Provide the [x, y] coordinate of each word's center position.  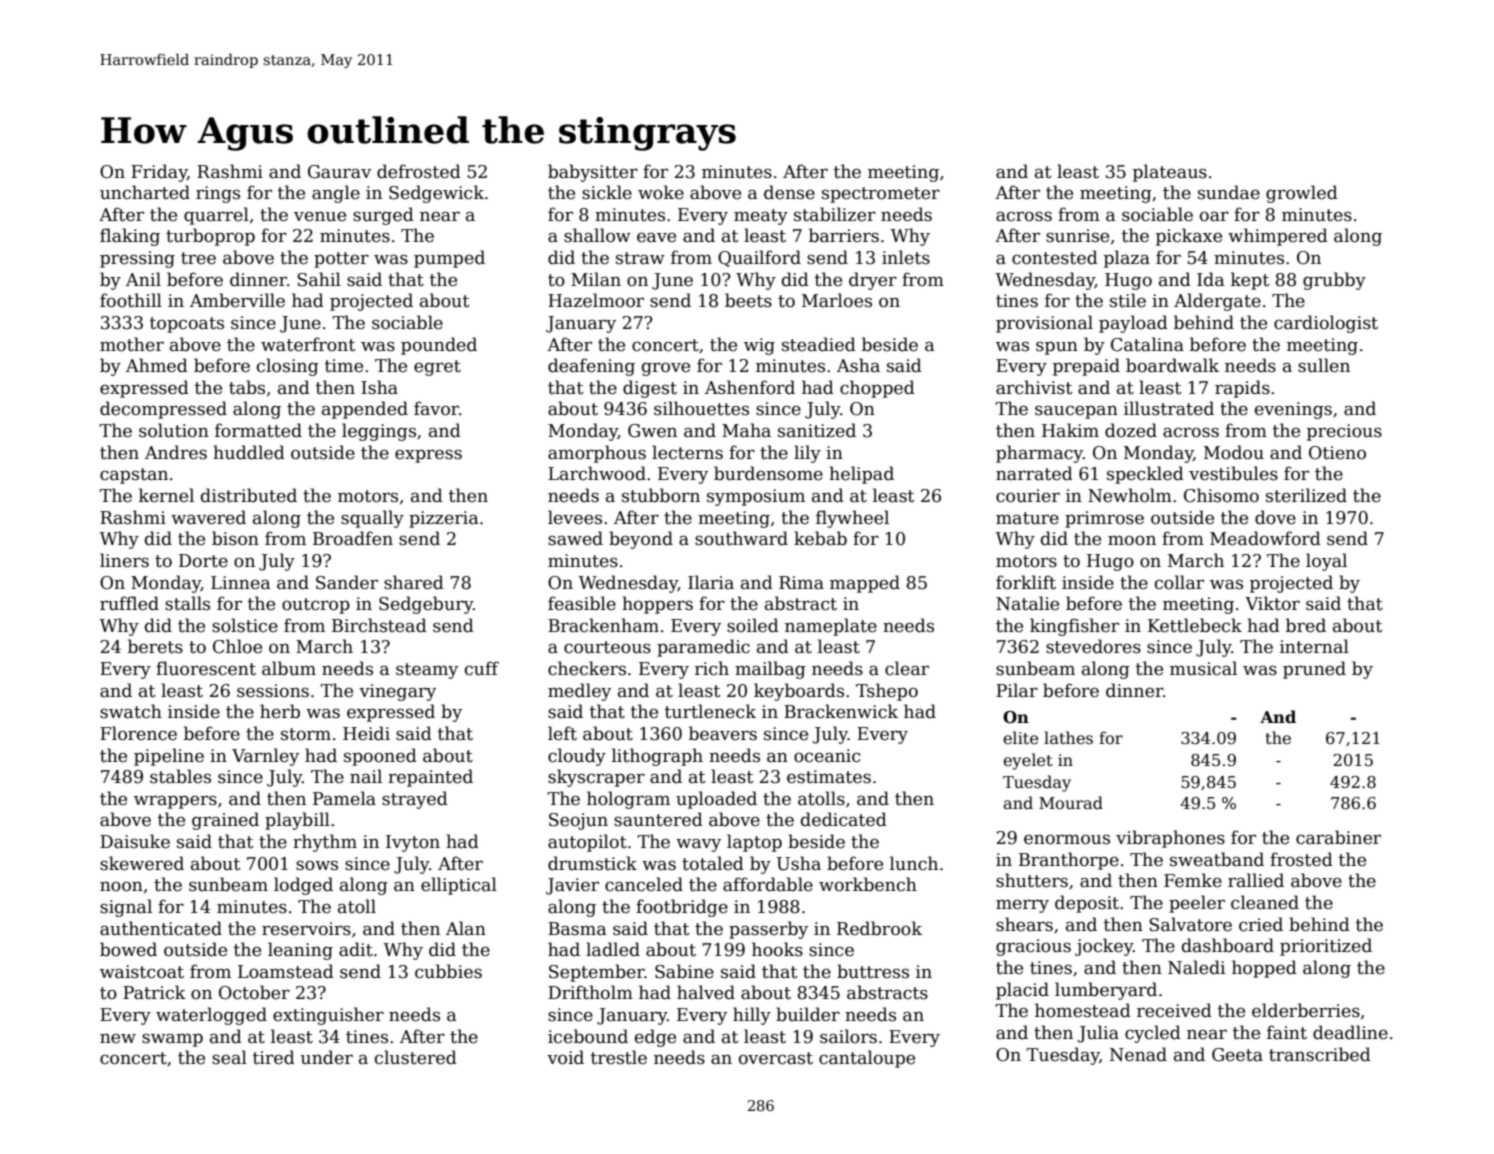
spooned [380, 757]
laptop [754, 843]
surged [383, 216]
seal [229, 1057]
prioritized [1326, 947]
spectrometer [881, 195]
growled [1302, 194]
